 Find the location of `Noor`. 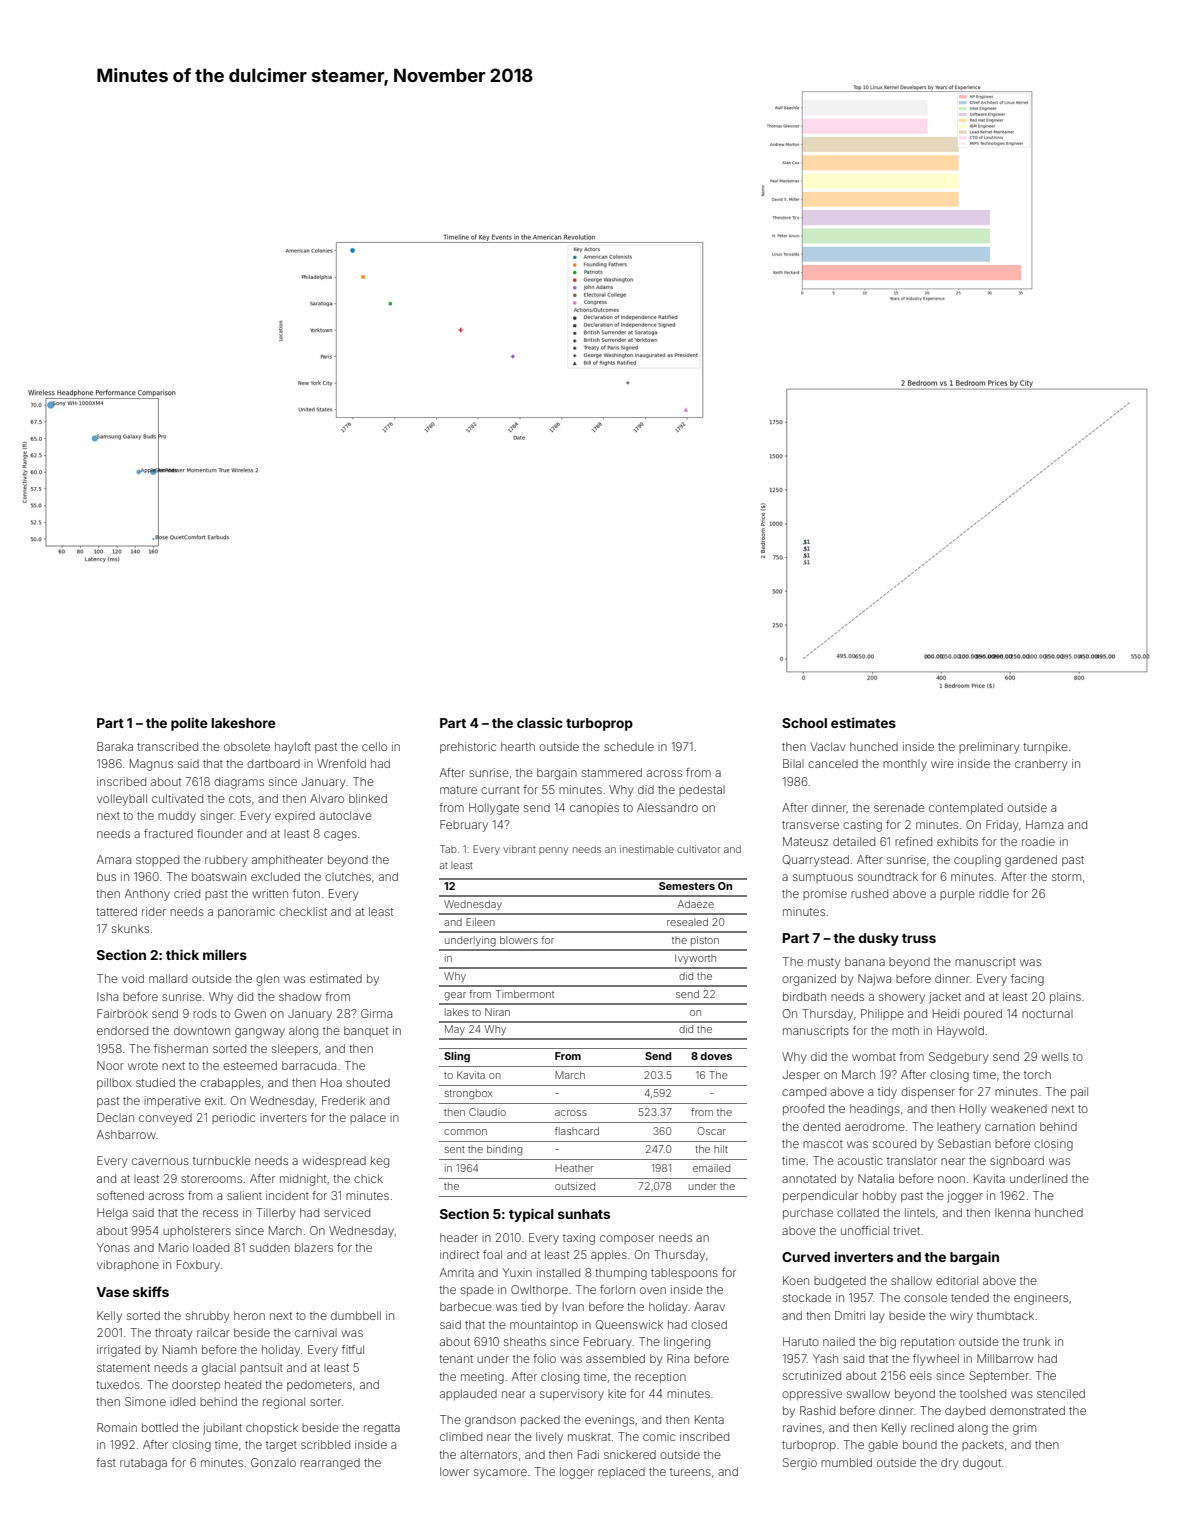

Noor is located at coordinates (110, 1065).
